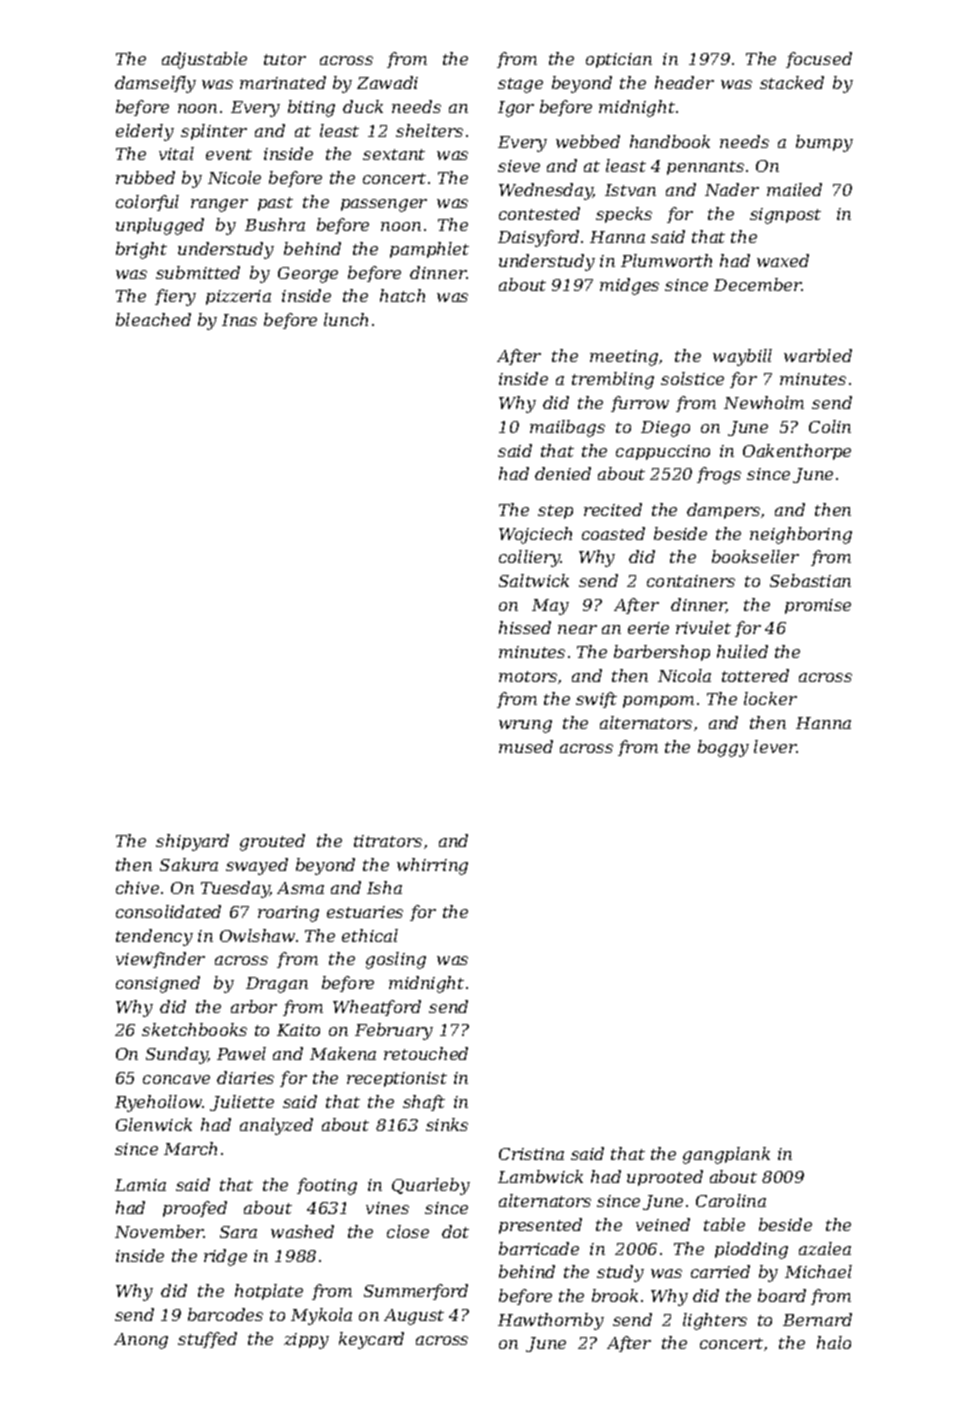  Describe the element at coordinates (239, 320) in the document. I see `Inas` at that location.
